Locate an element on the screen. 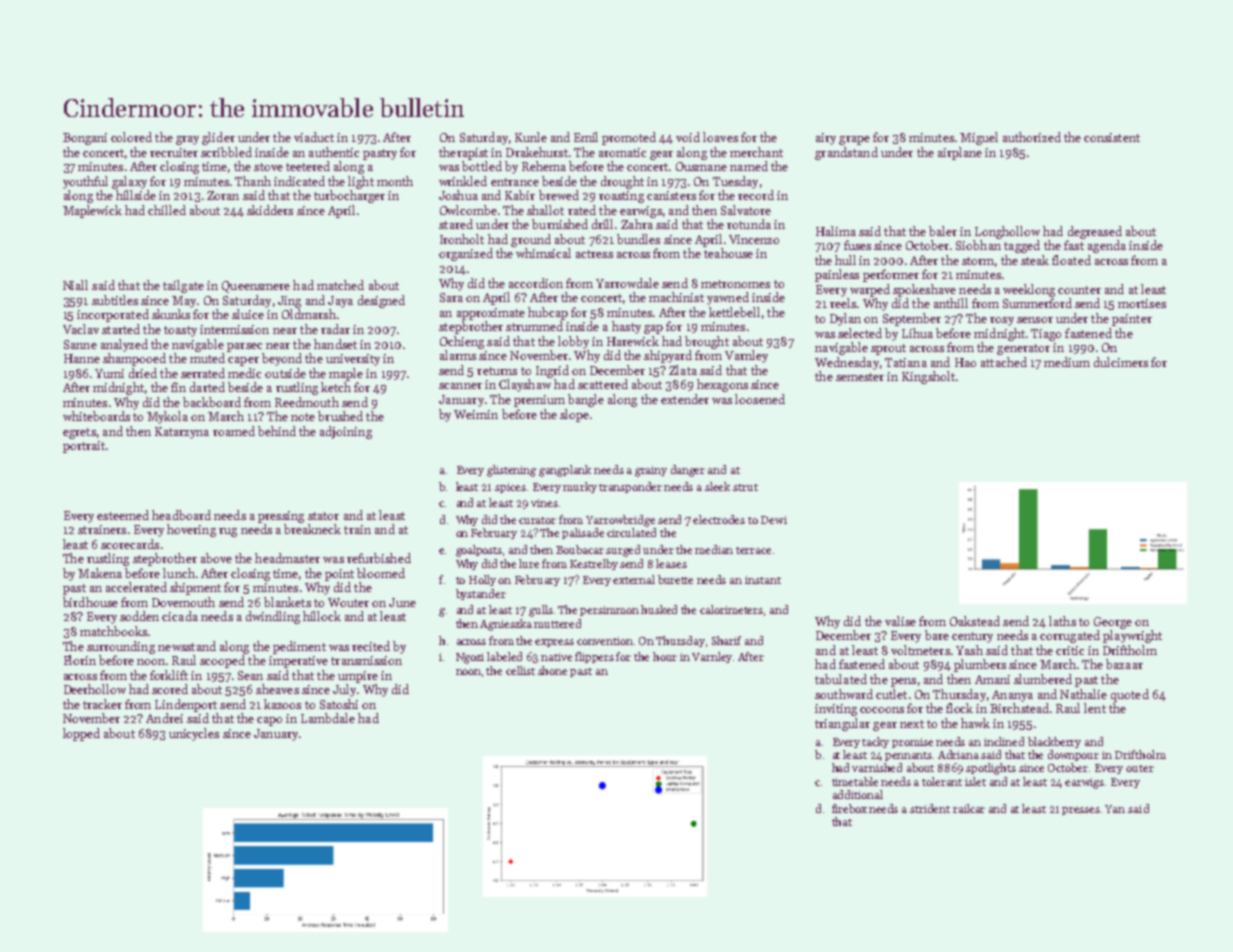 This screenshot has width=1233, height=952. George is located at coordinates (1113, 623).
